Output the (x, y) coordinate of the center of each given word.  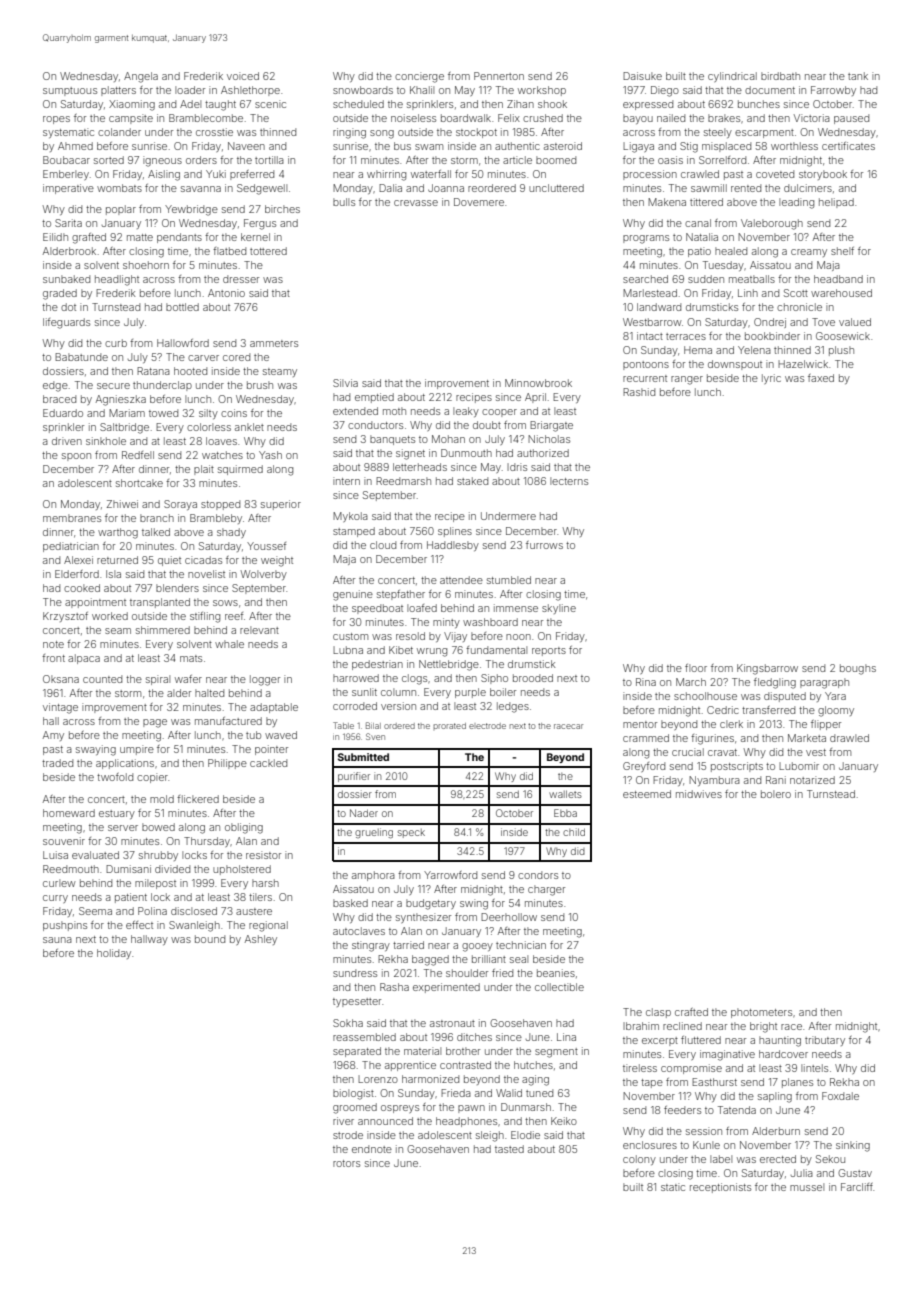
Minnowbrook (538, 383)
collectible (559, 987)
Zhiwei (122, 504)
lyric (771, 379)
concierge (419, 77)
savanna (201, 189)
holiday (114, 954)
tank (858, 76)
